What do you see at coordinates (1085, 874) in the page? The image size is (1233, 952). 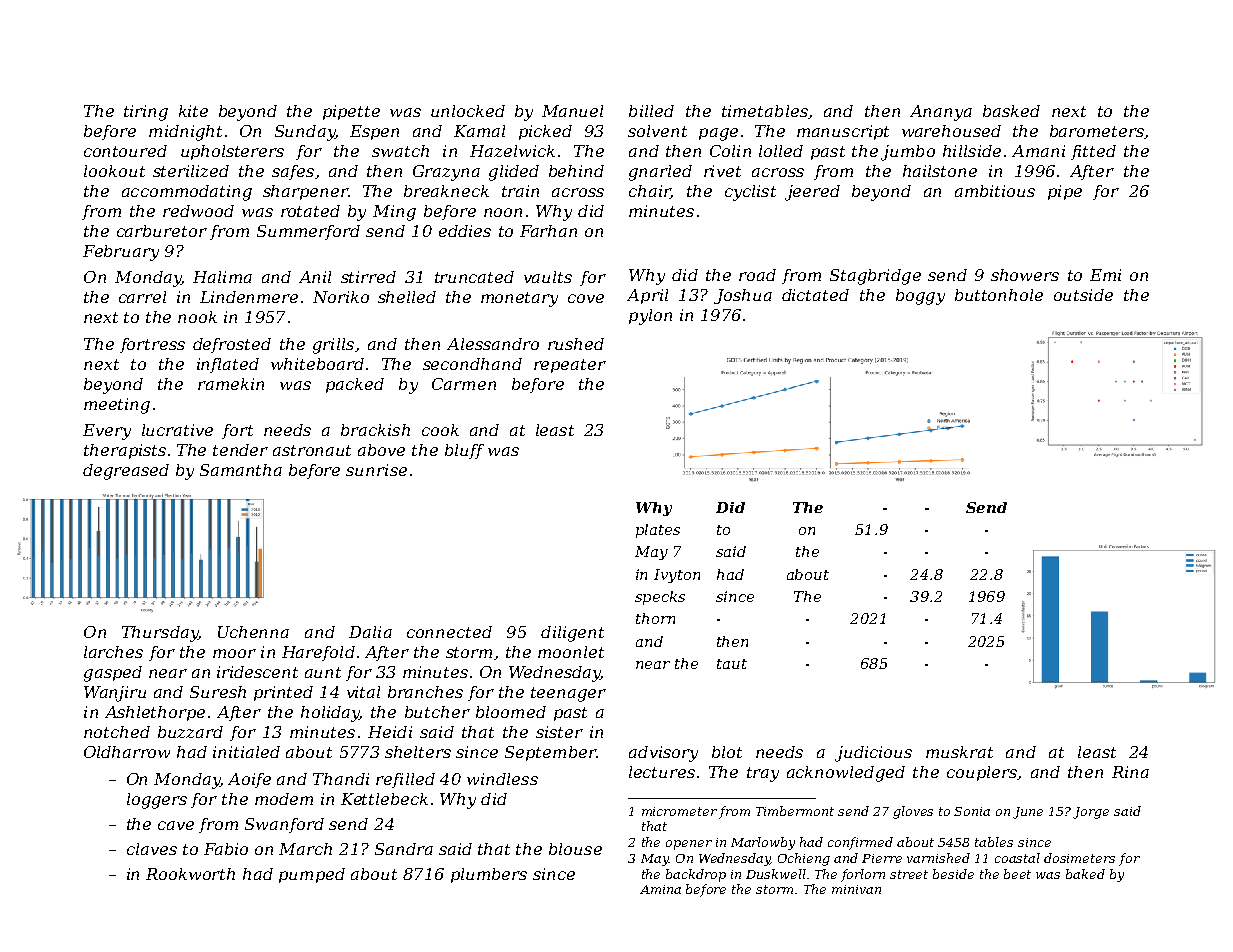 I see `baked` at bounding box center [1085, 874].
